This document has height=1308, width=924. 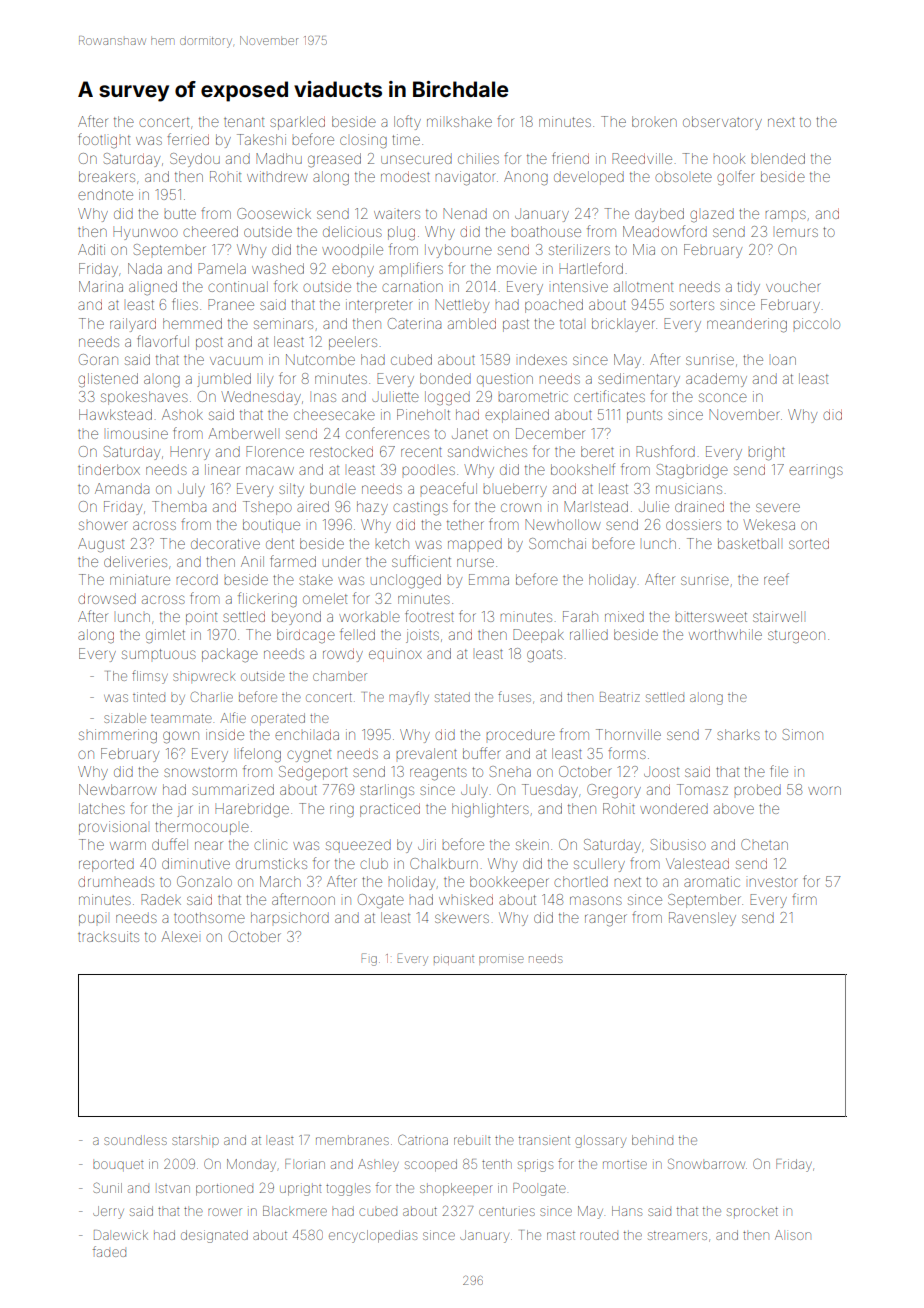 What do you see at coordinates (179, 936) in the document?
I see `Alexei` at bounding box center [179, 936].
